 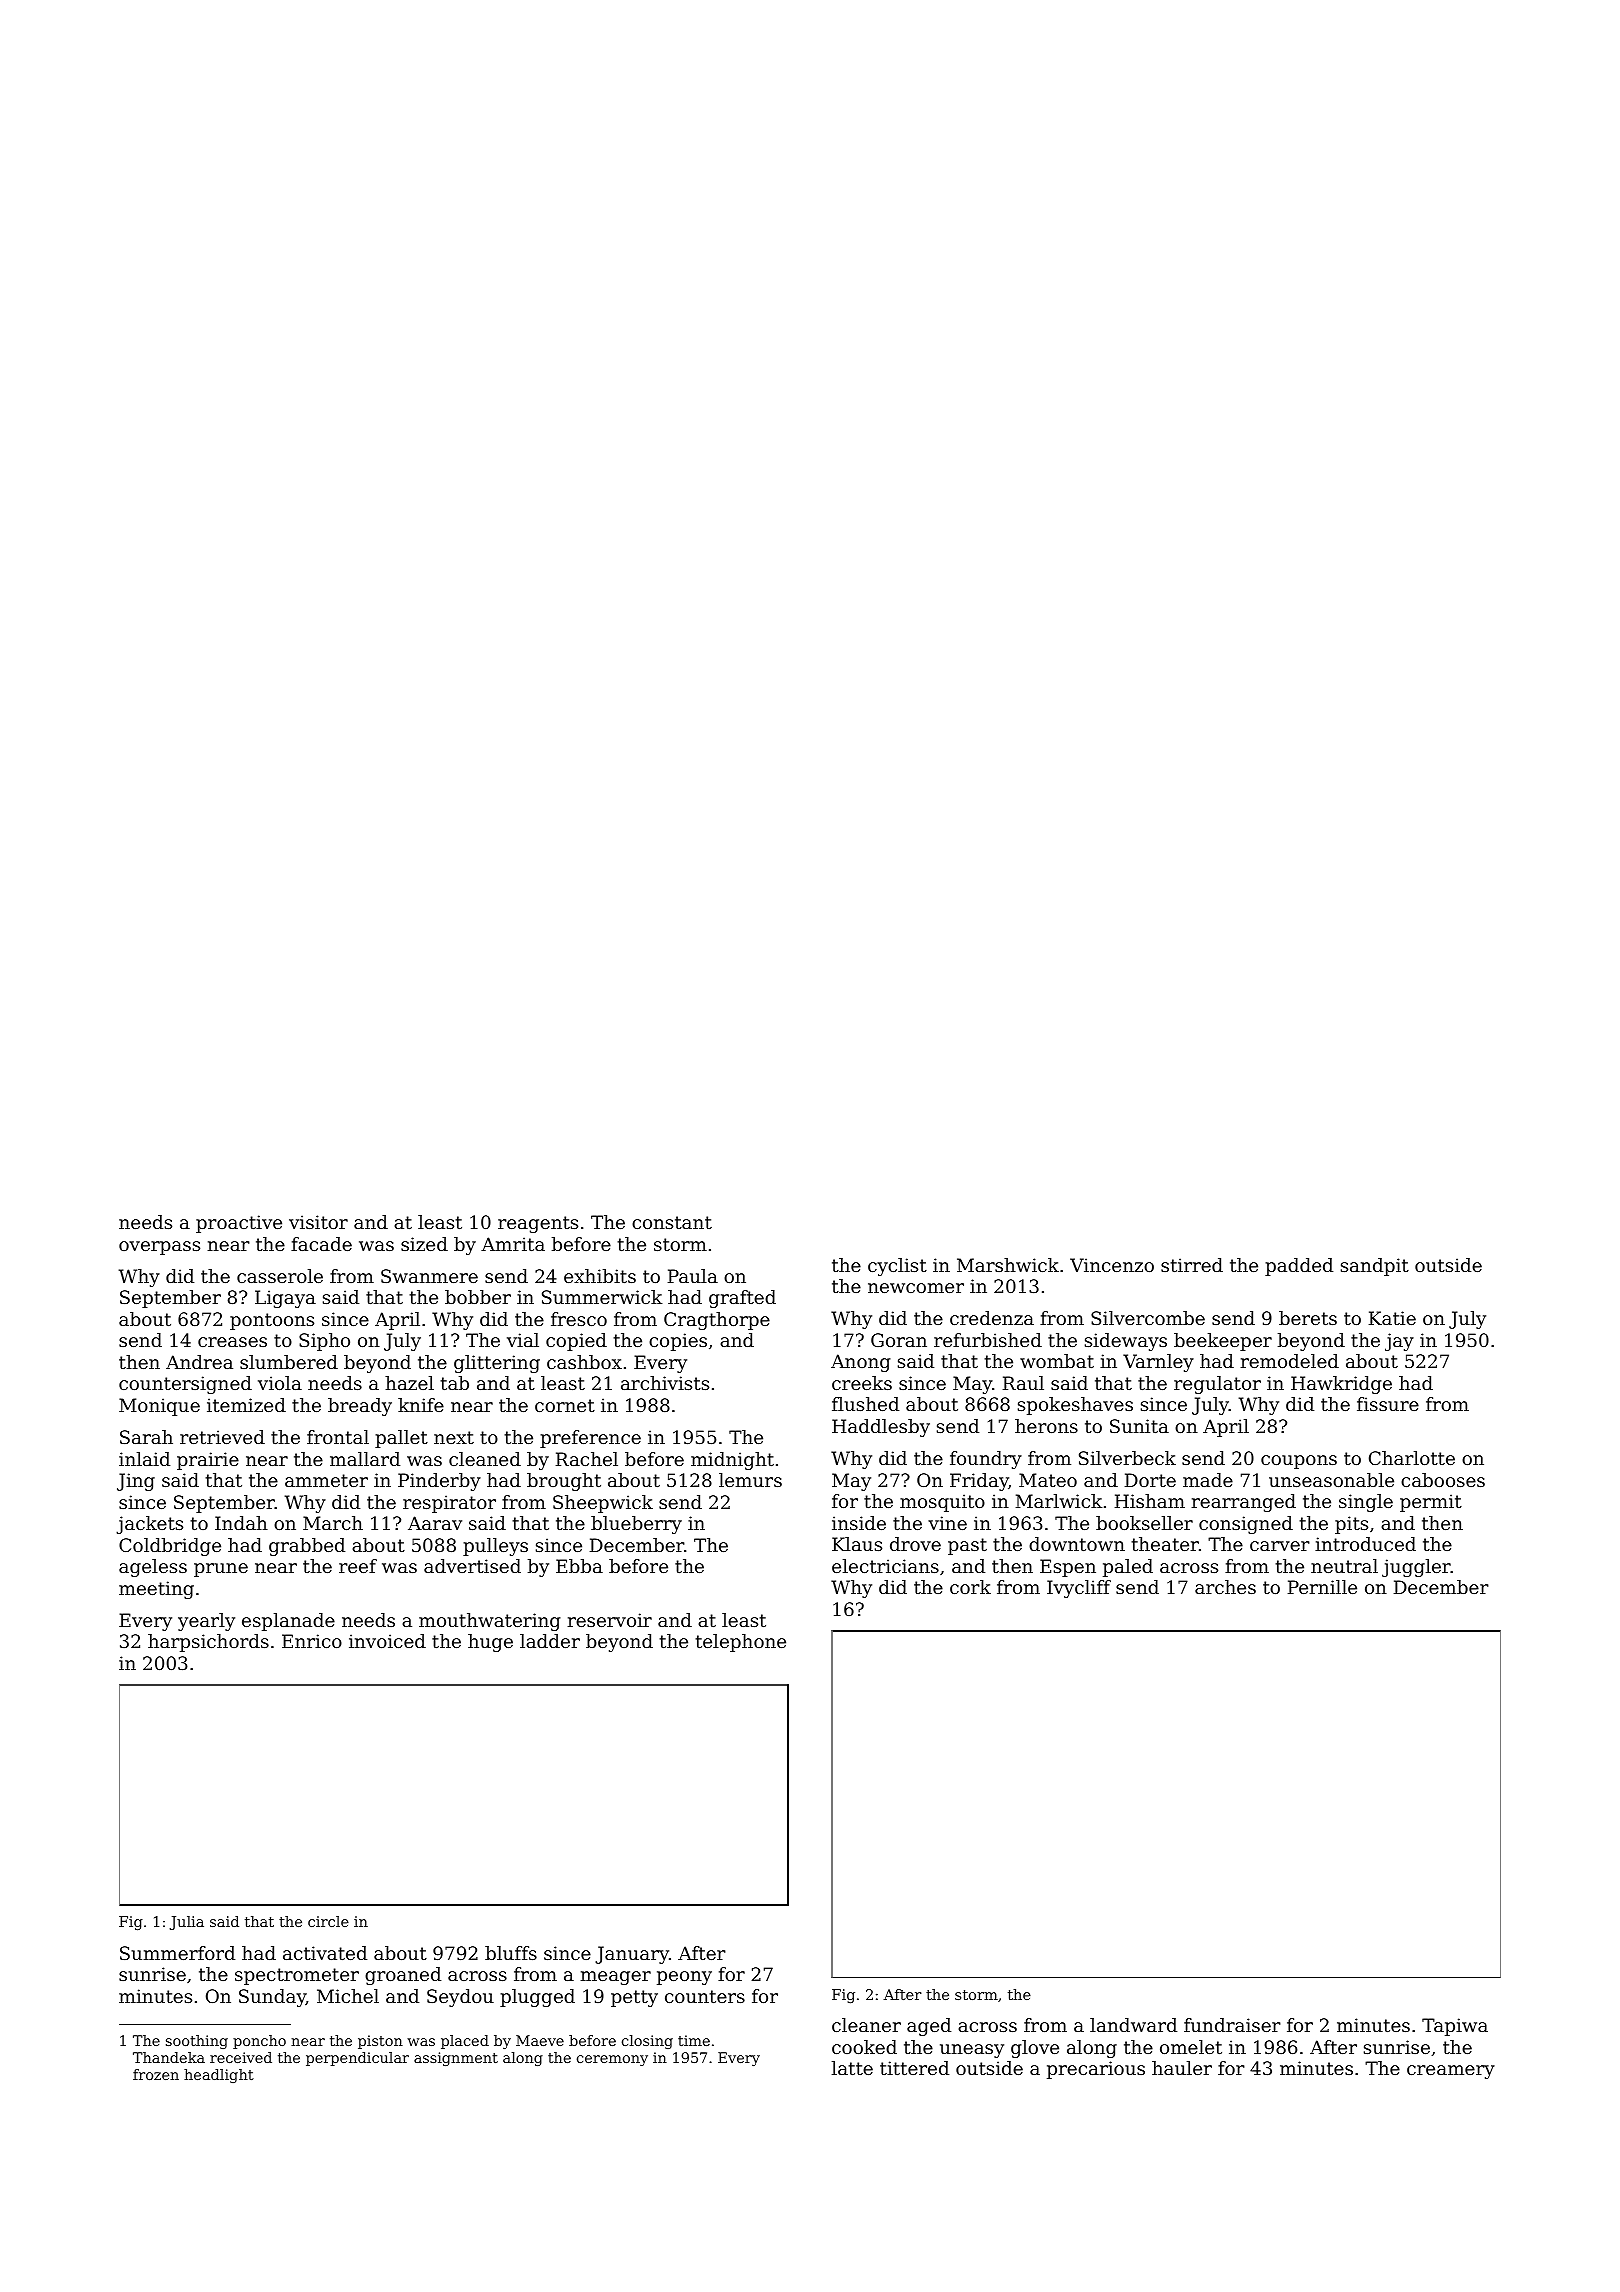 What do you see at coordinates (1232, 2025) in the page?
I see `fundraiser` at bounding box center [1232, 2025].
